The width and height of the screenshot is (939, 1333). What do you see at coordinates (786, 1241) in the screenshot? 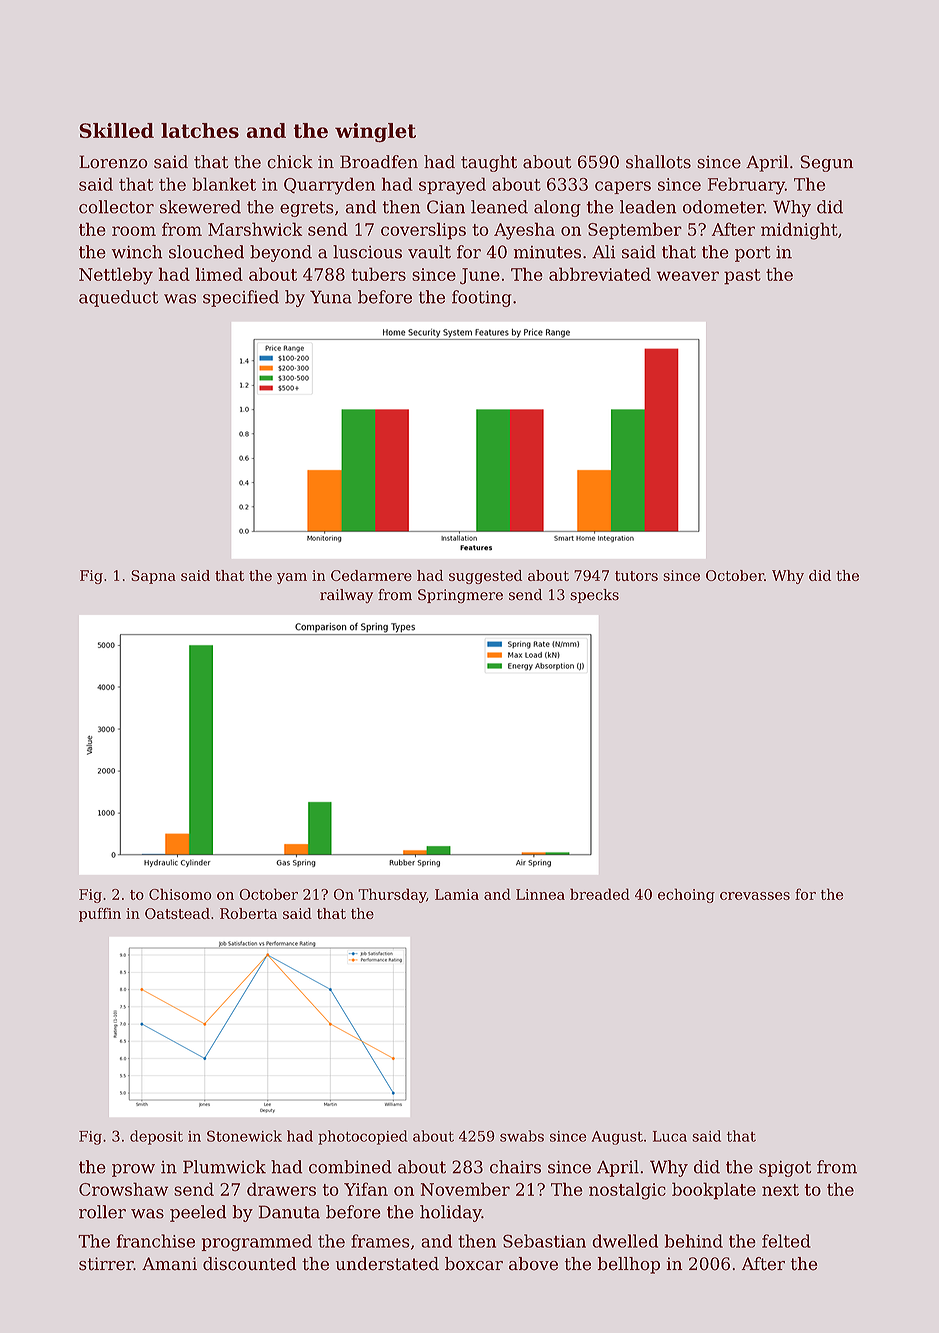
I see `felted` at bounding box center [786, 1241].
